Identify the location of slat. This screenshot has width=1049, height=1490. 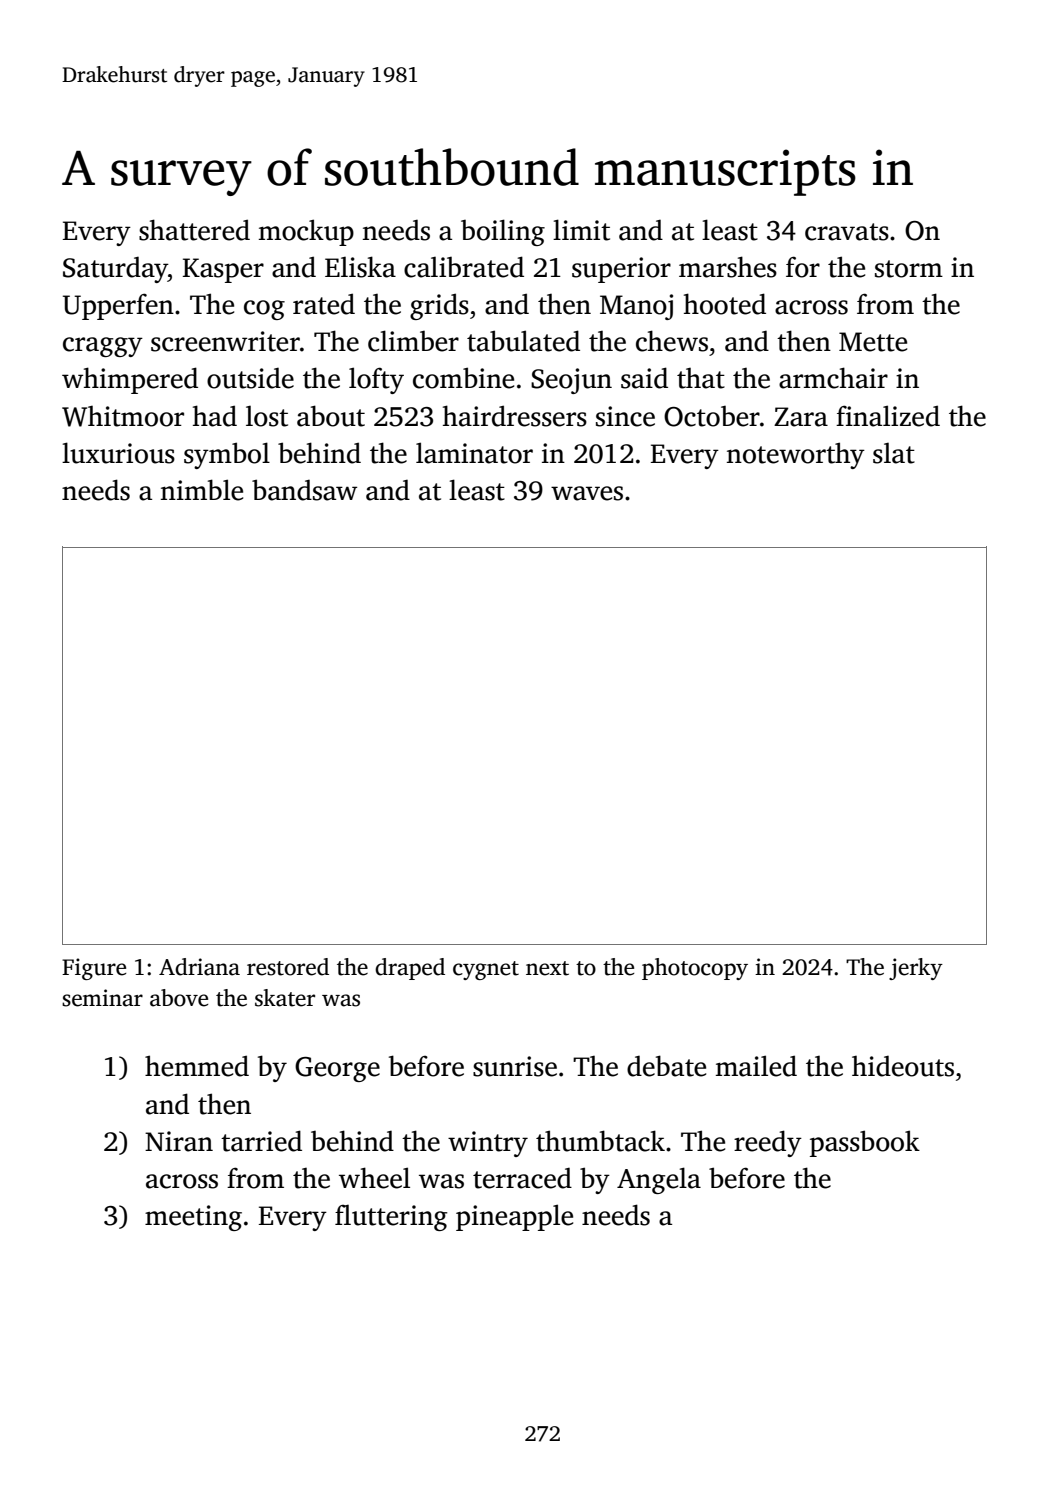
(894, 453).
